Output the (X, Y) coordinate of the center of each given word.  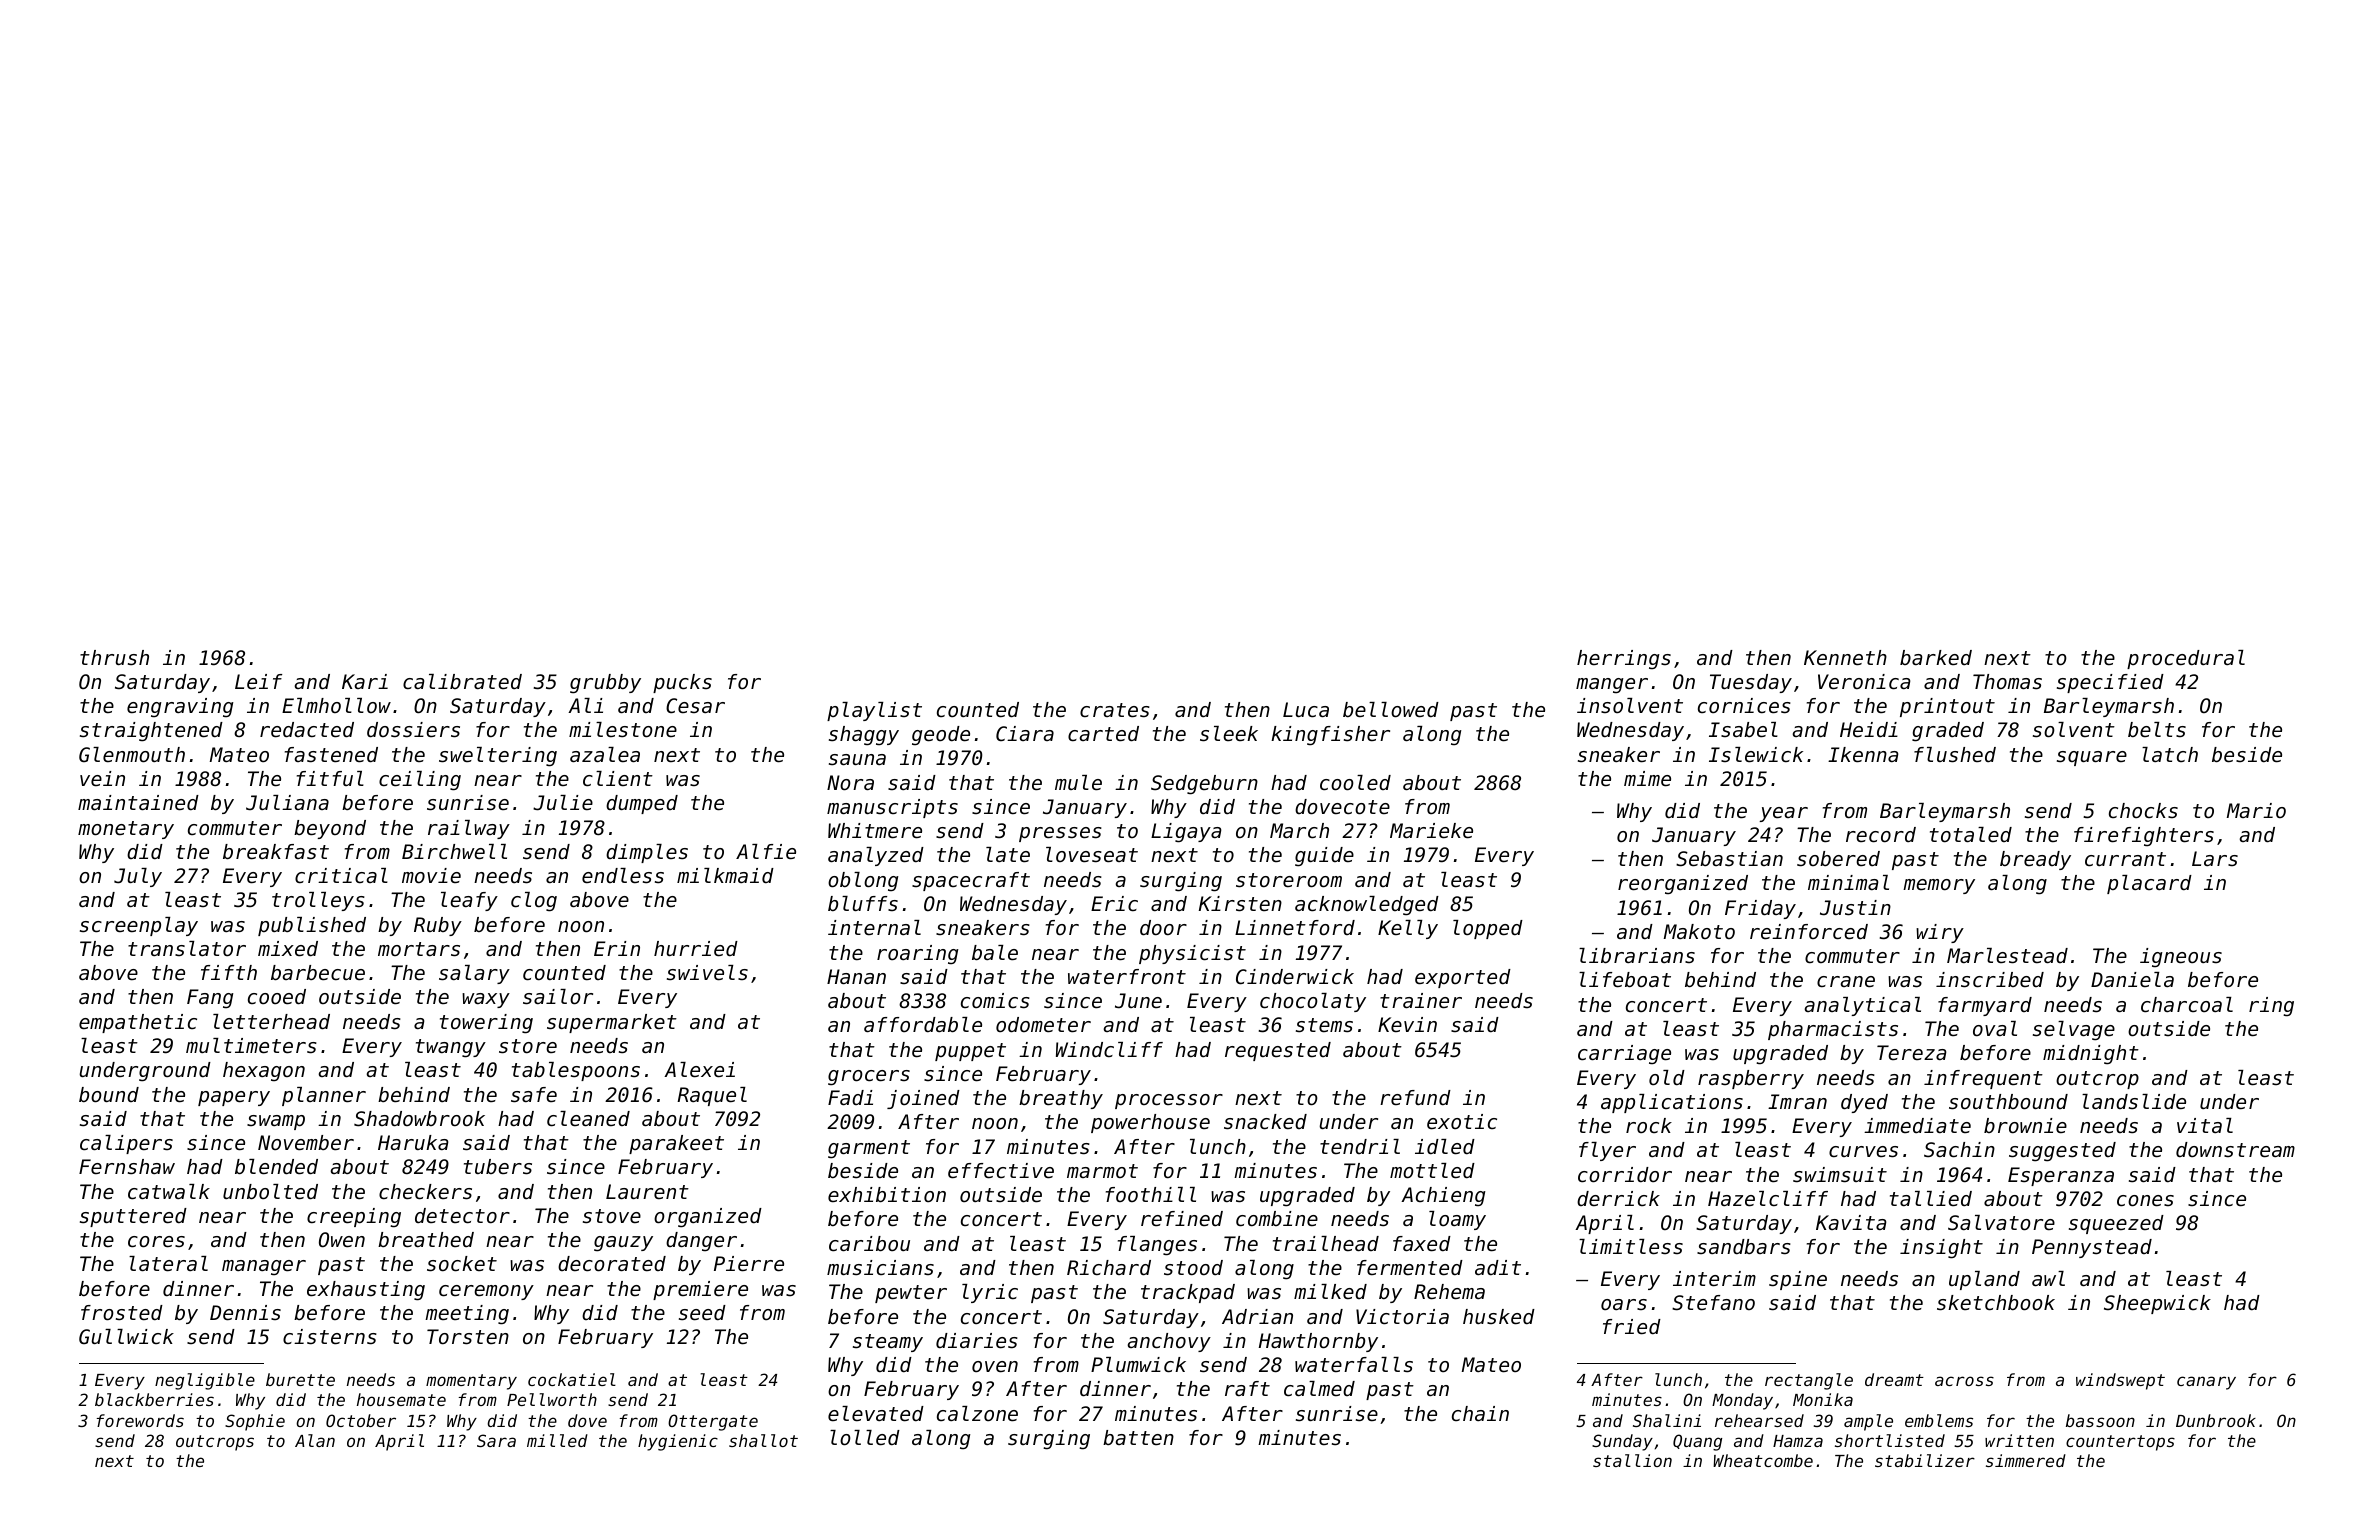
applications (1672, 1103)
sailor (558, 997)
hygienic (678, 1442)
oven (995, 1367)
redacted (307, 730)
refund (1415, 1098)
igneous (2181, 957)
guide (1324, 857)
